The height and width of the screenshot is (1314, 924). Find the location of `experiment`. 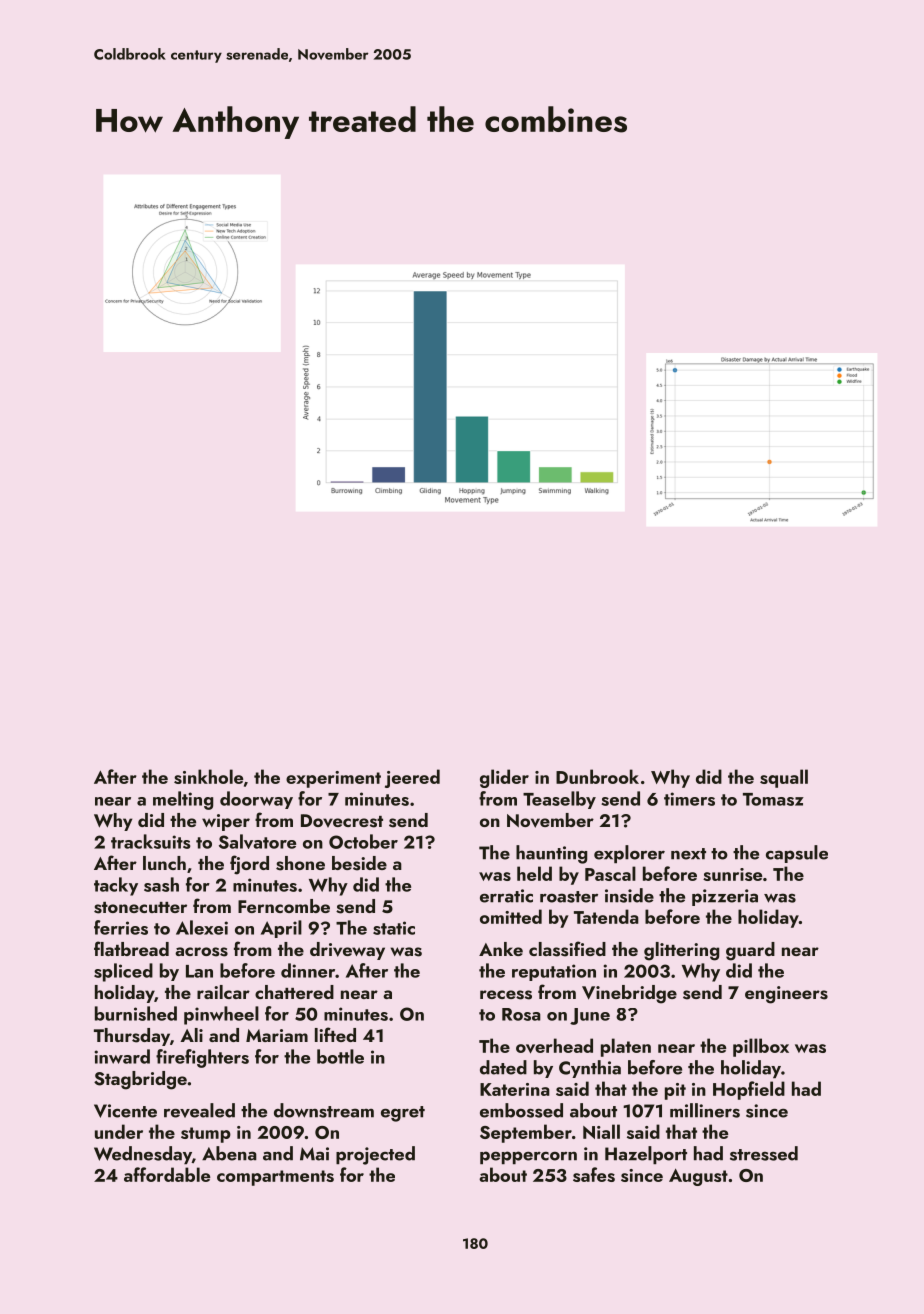

experiment is located at coordinates (333, 779).
